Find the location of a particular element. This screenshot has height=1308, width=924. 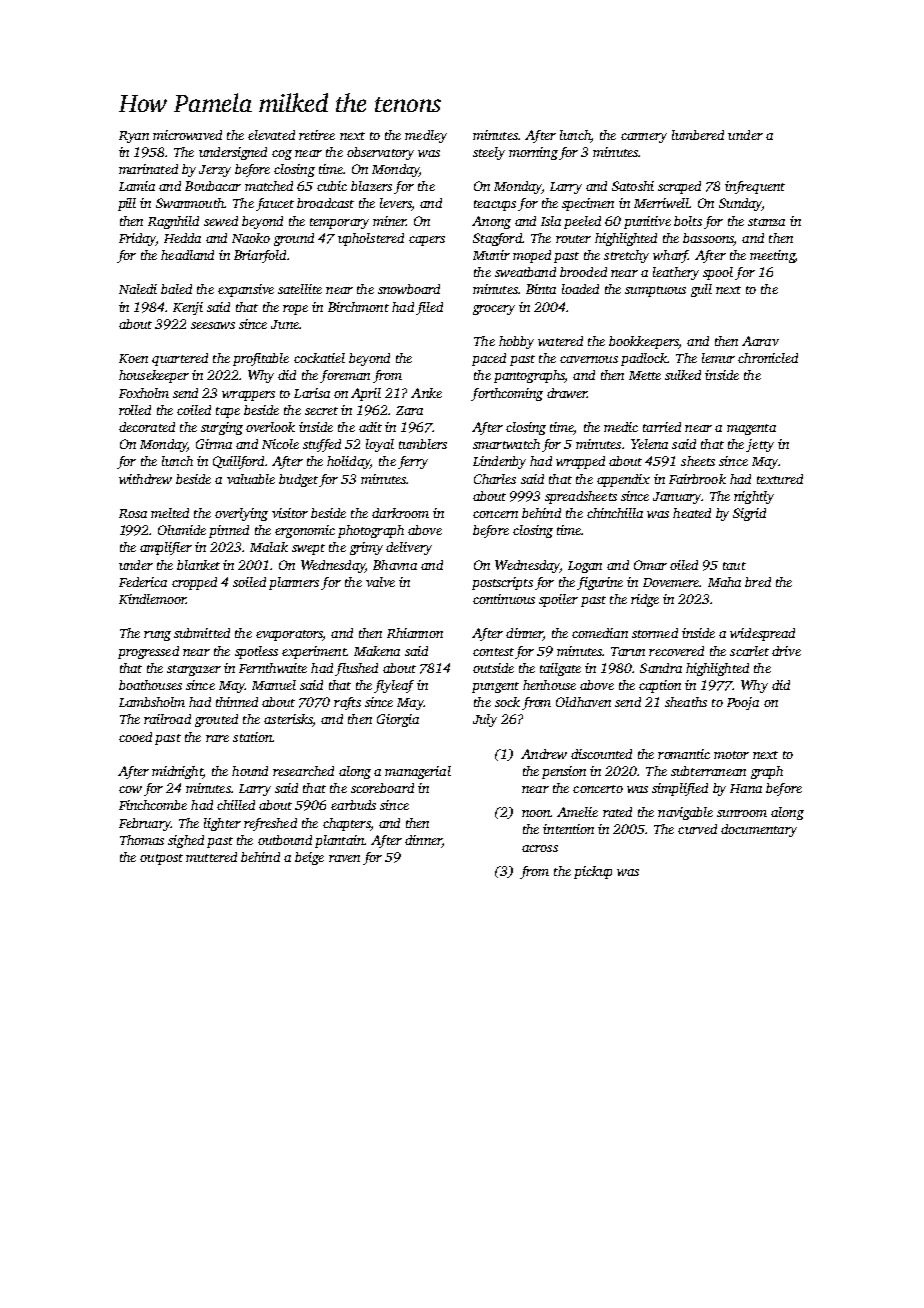

medley is located at coordinates (426, 136).
